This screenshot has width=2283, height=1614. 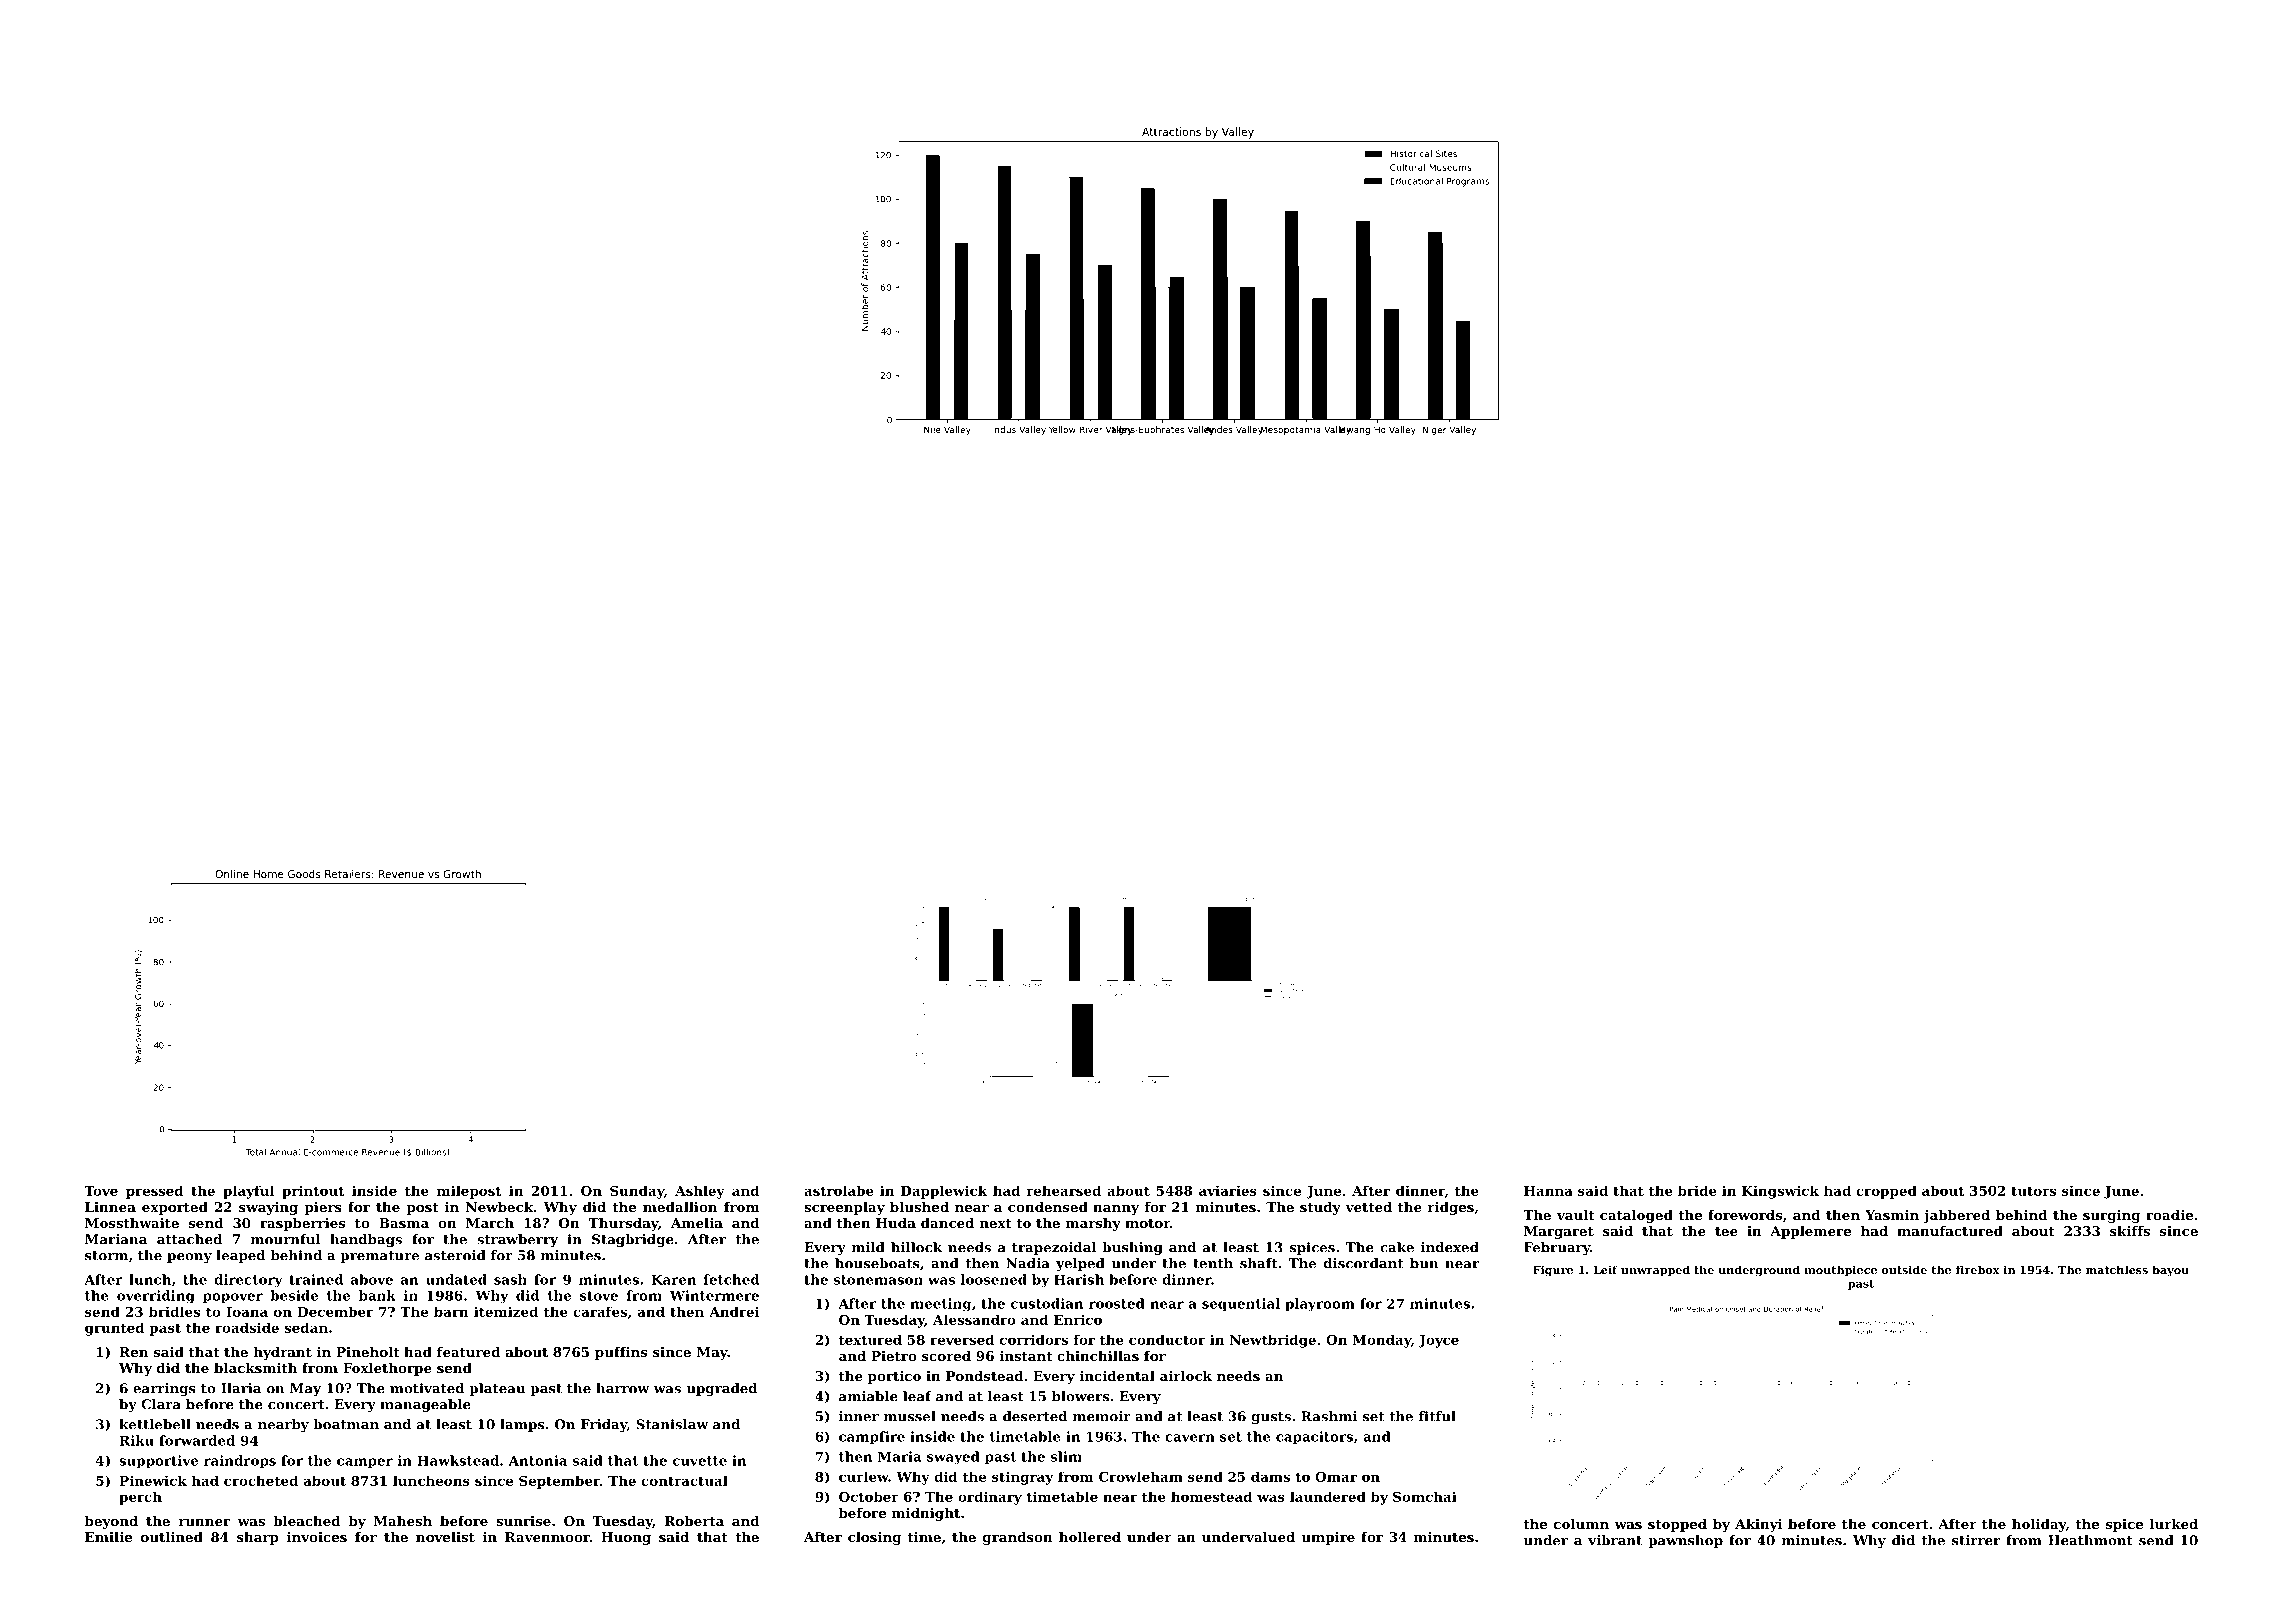 I want to click on outside, so click(x=1904, y=1269).
